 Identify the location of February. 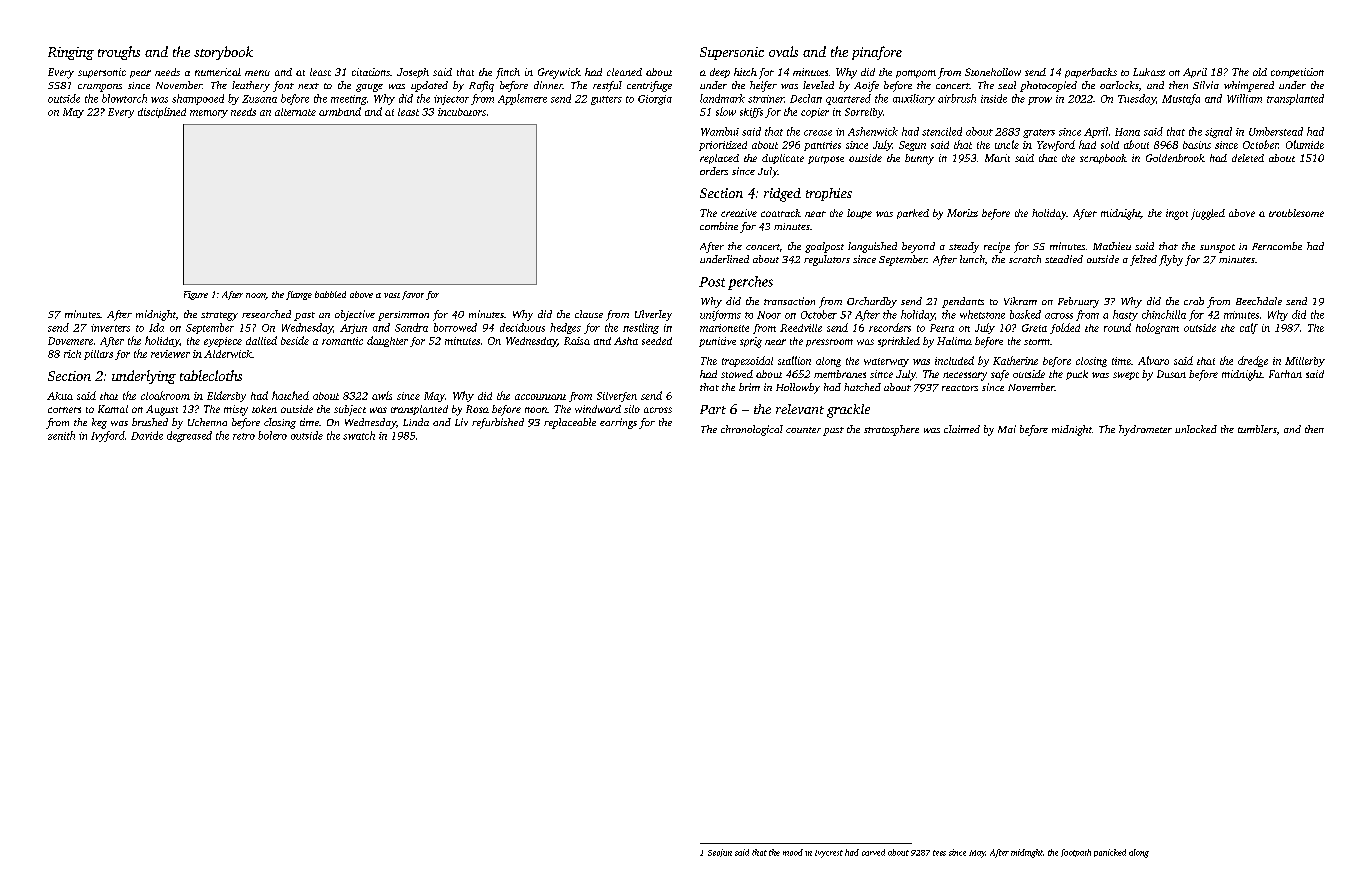
(1078, 302).
